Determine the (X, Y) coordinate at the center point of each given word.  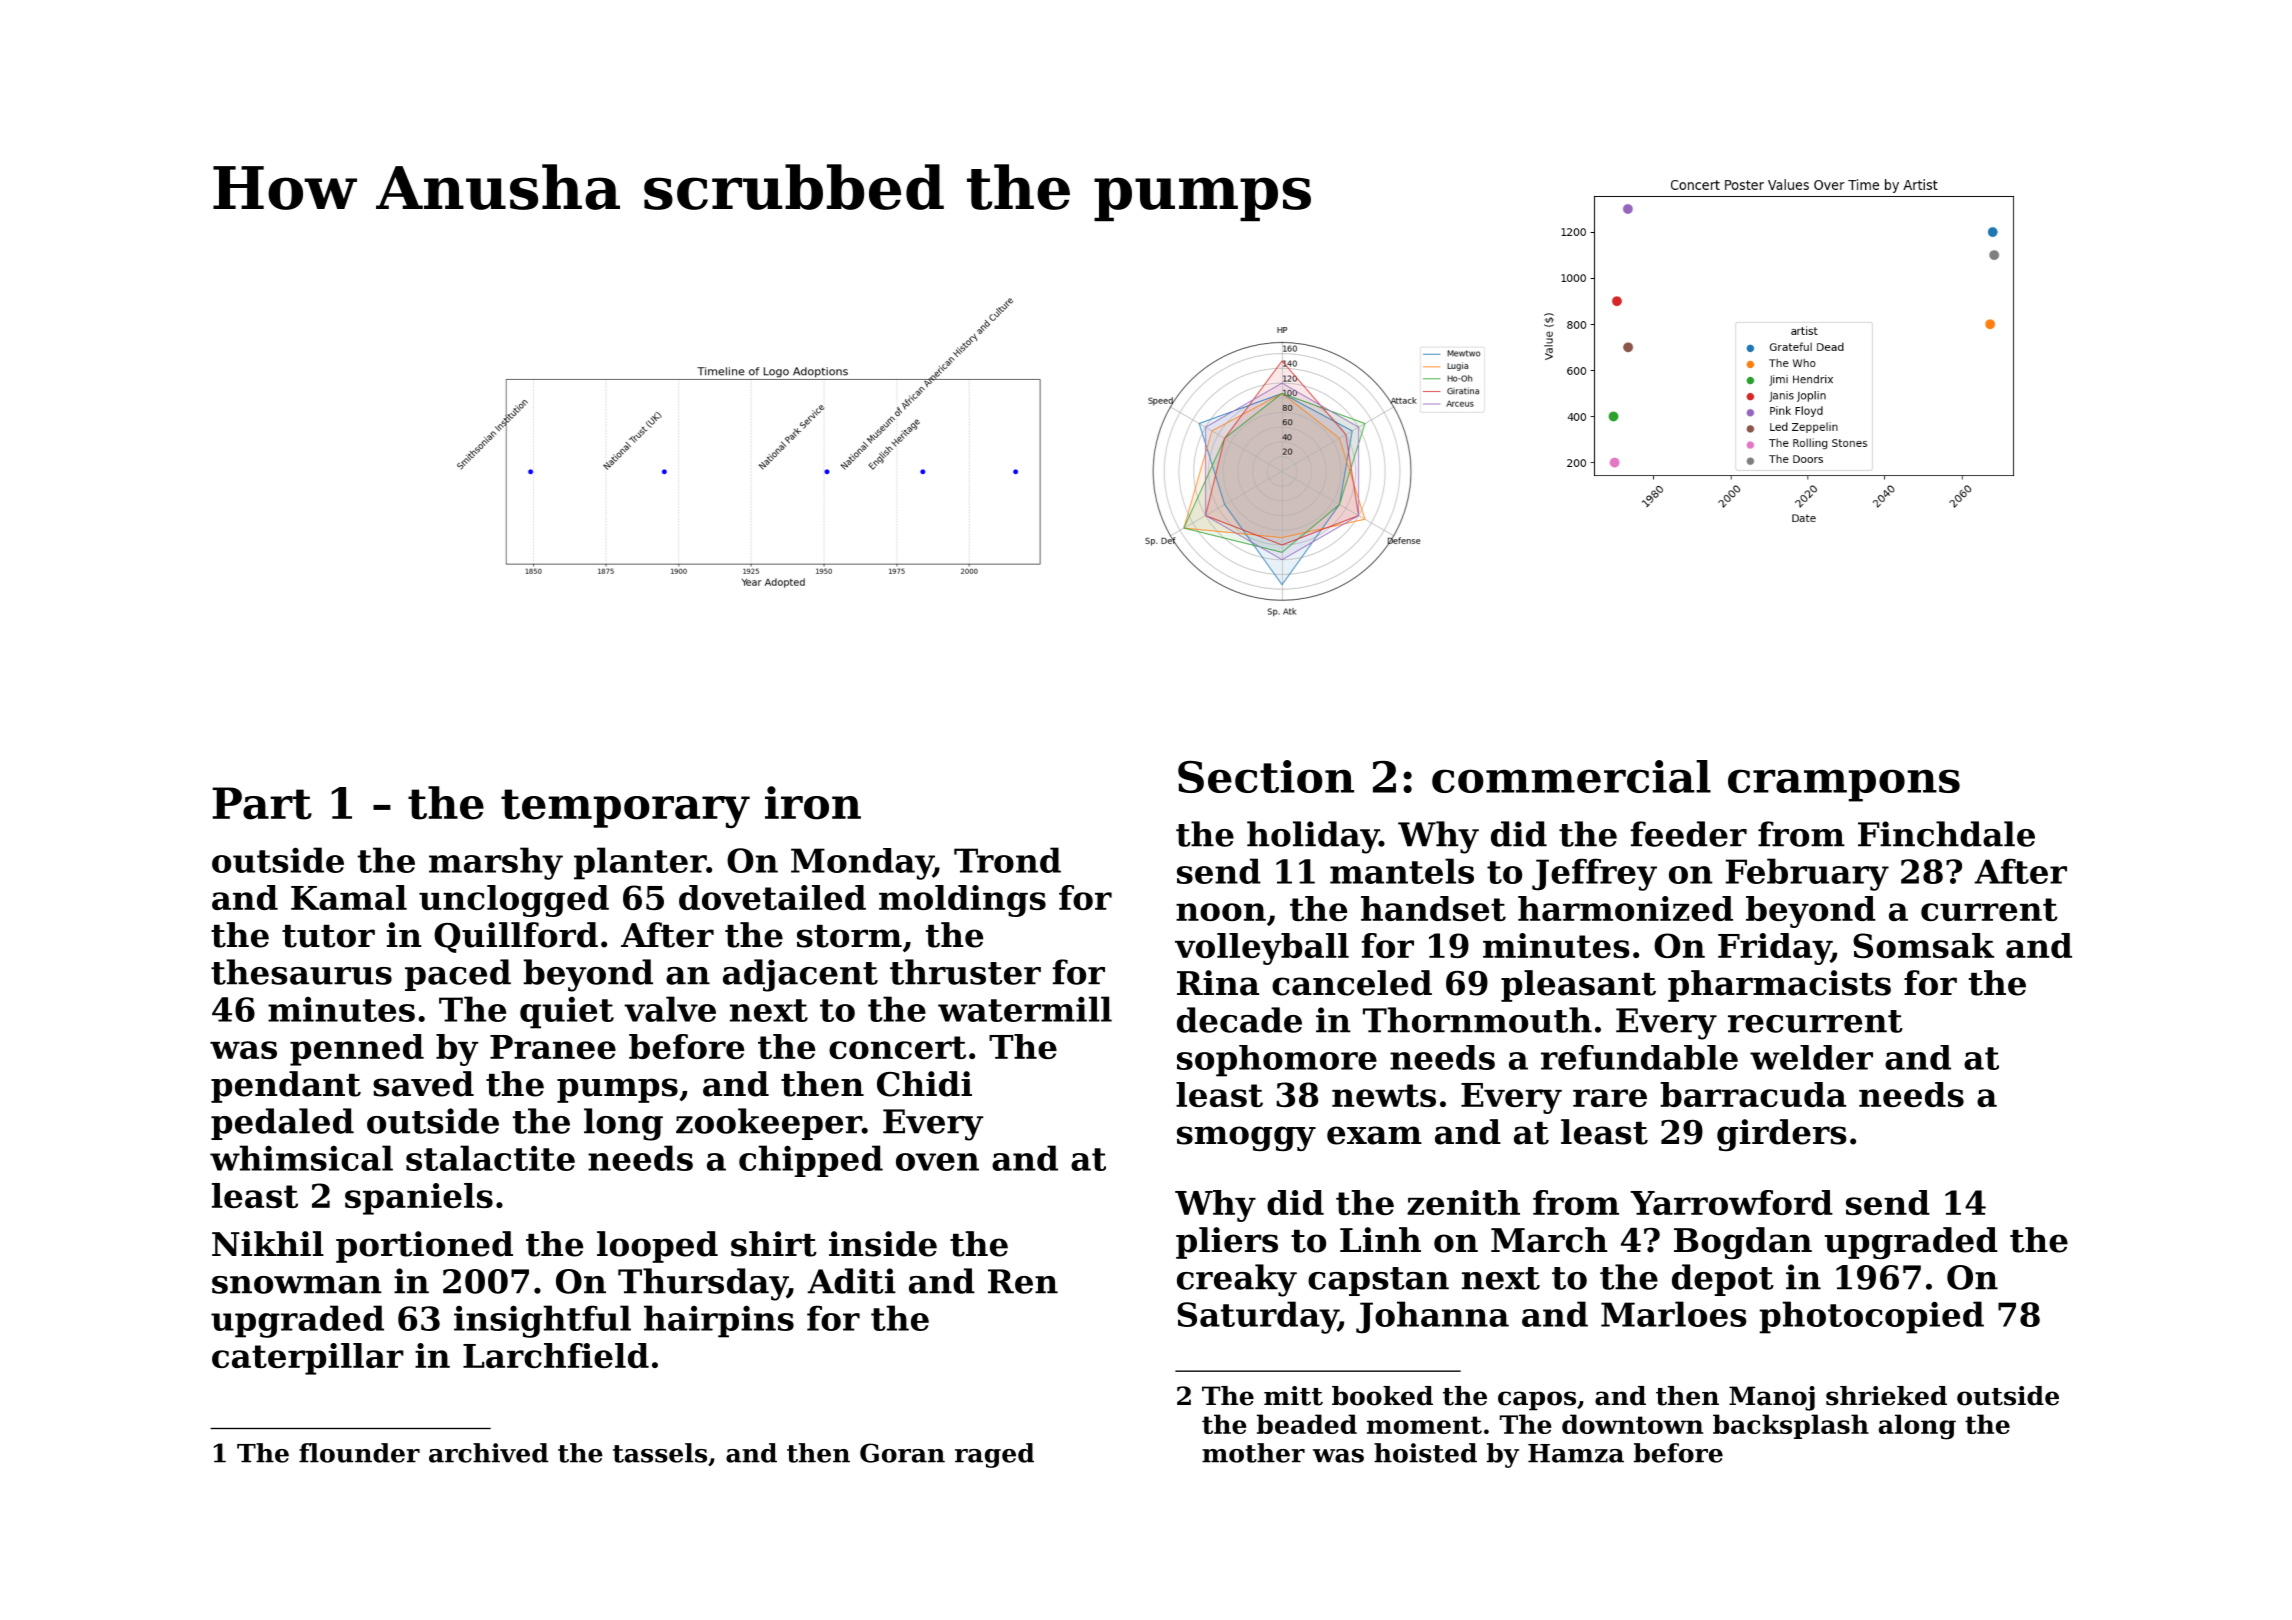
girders (1782, 1135)
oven (937, 1162)
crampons (1844, 785)
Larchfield (556, 1355)
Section (1266, 776)
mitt (1293, 1396)
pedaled (282, 1124)
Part (262, 803)
